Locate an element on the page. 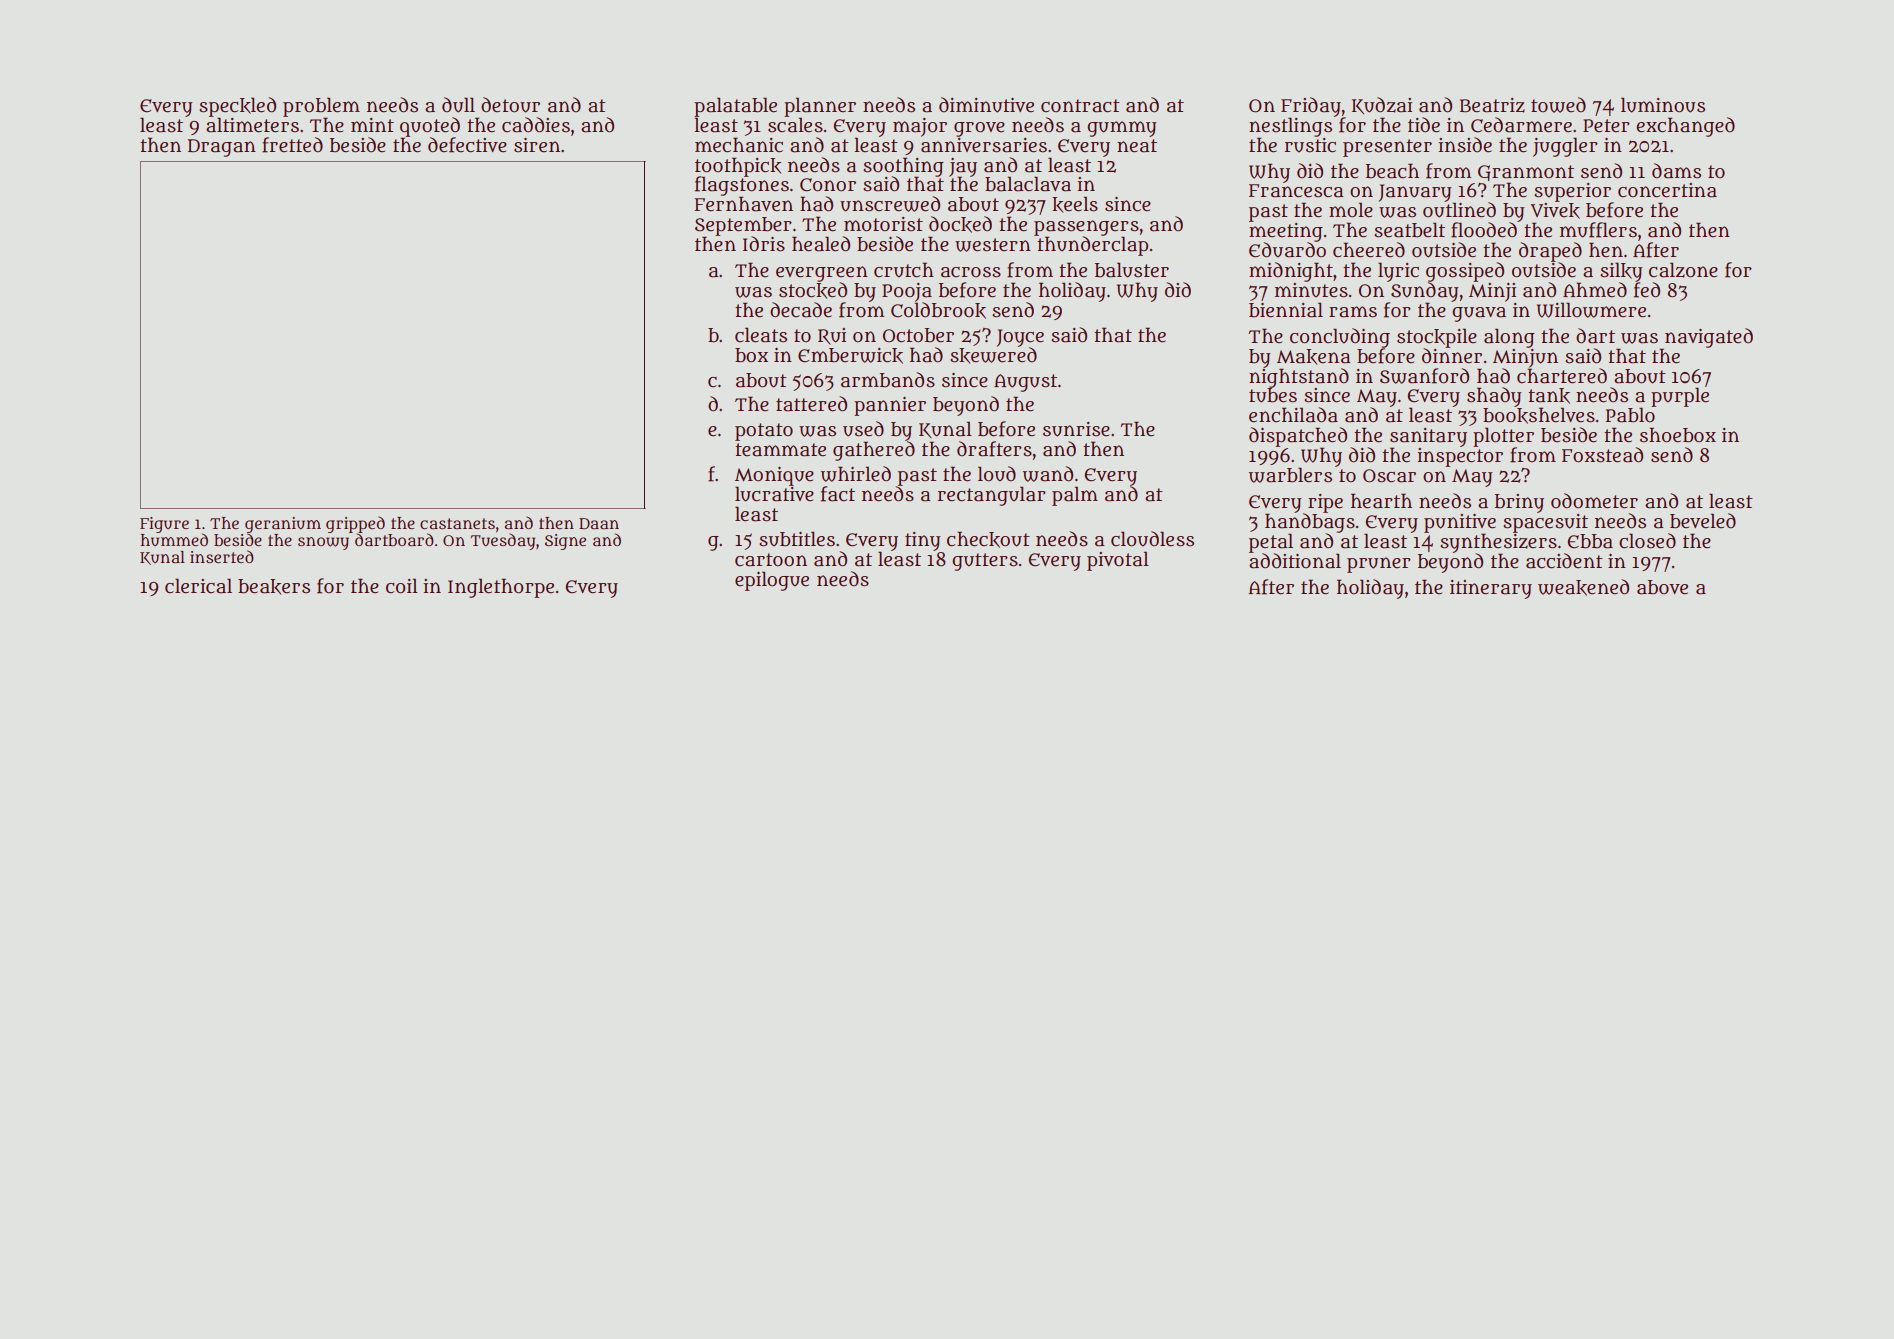 Image resolution: width=1894 pixels, height=1339 pixels. towed is located at coordinates (1558, 105).
